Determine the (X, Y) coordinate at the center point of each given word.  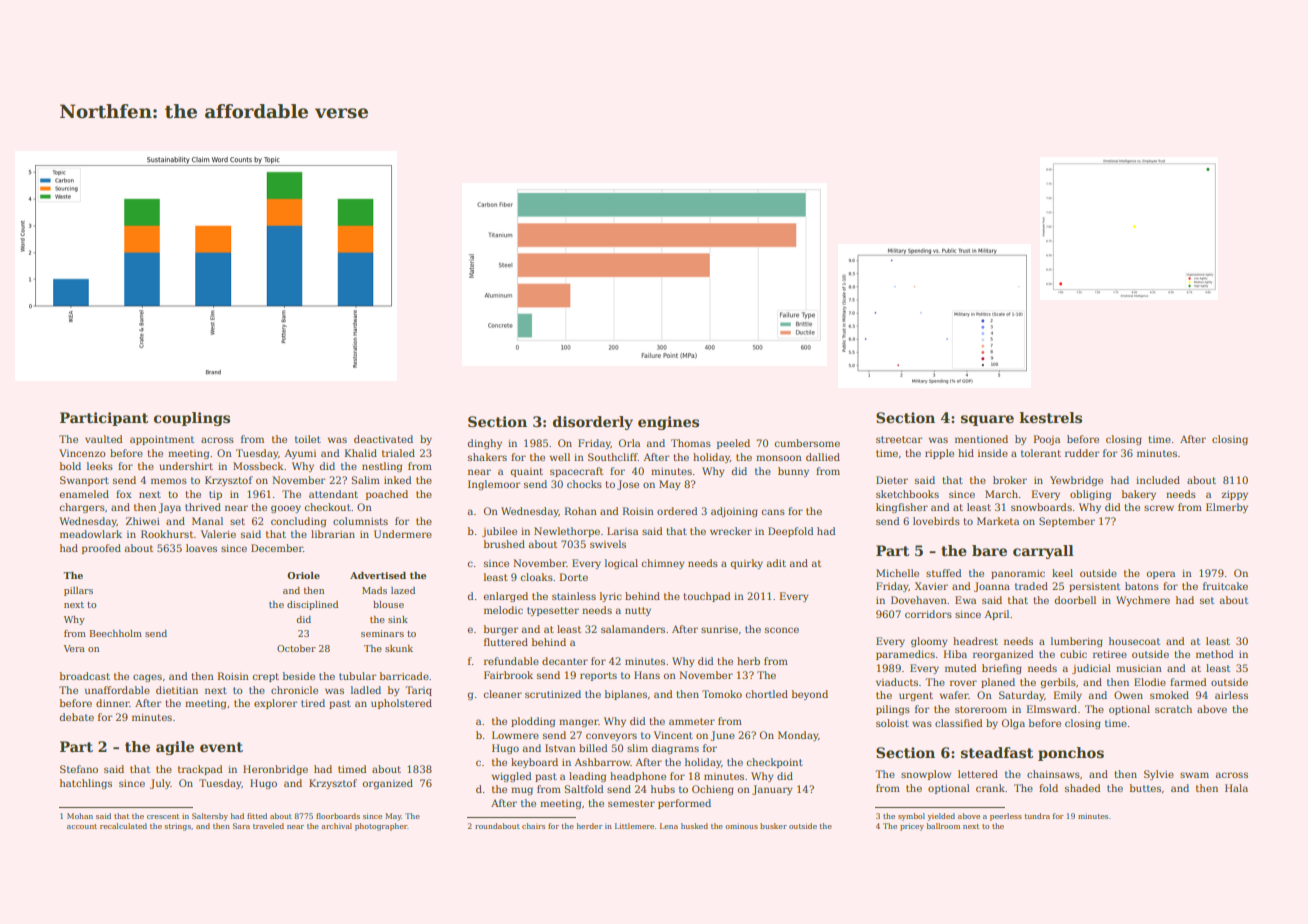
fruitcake (1225, 586)
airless (1231, 695)
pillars (78, 591)
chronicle (294, 690)
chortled (766, 694)
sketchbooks (907, 494)
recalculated (123, 826)
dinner (113, 703)
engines (668, 423)
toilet (308, 439)
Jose (628, 485)
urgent (916, 696)
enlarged (505, 597)
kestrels (1050, 417)
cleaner (502, 694)
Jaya (170, 508)
